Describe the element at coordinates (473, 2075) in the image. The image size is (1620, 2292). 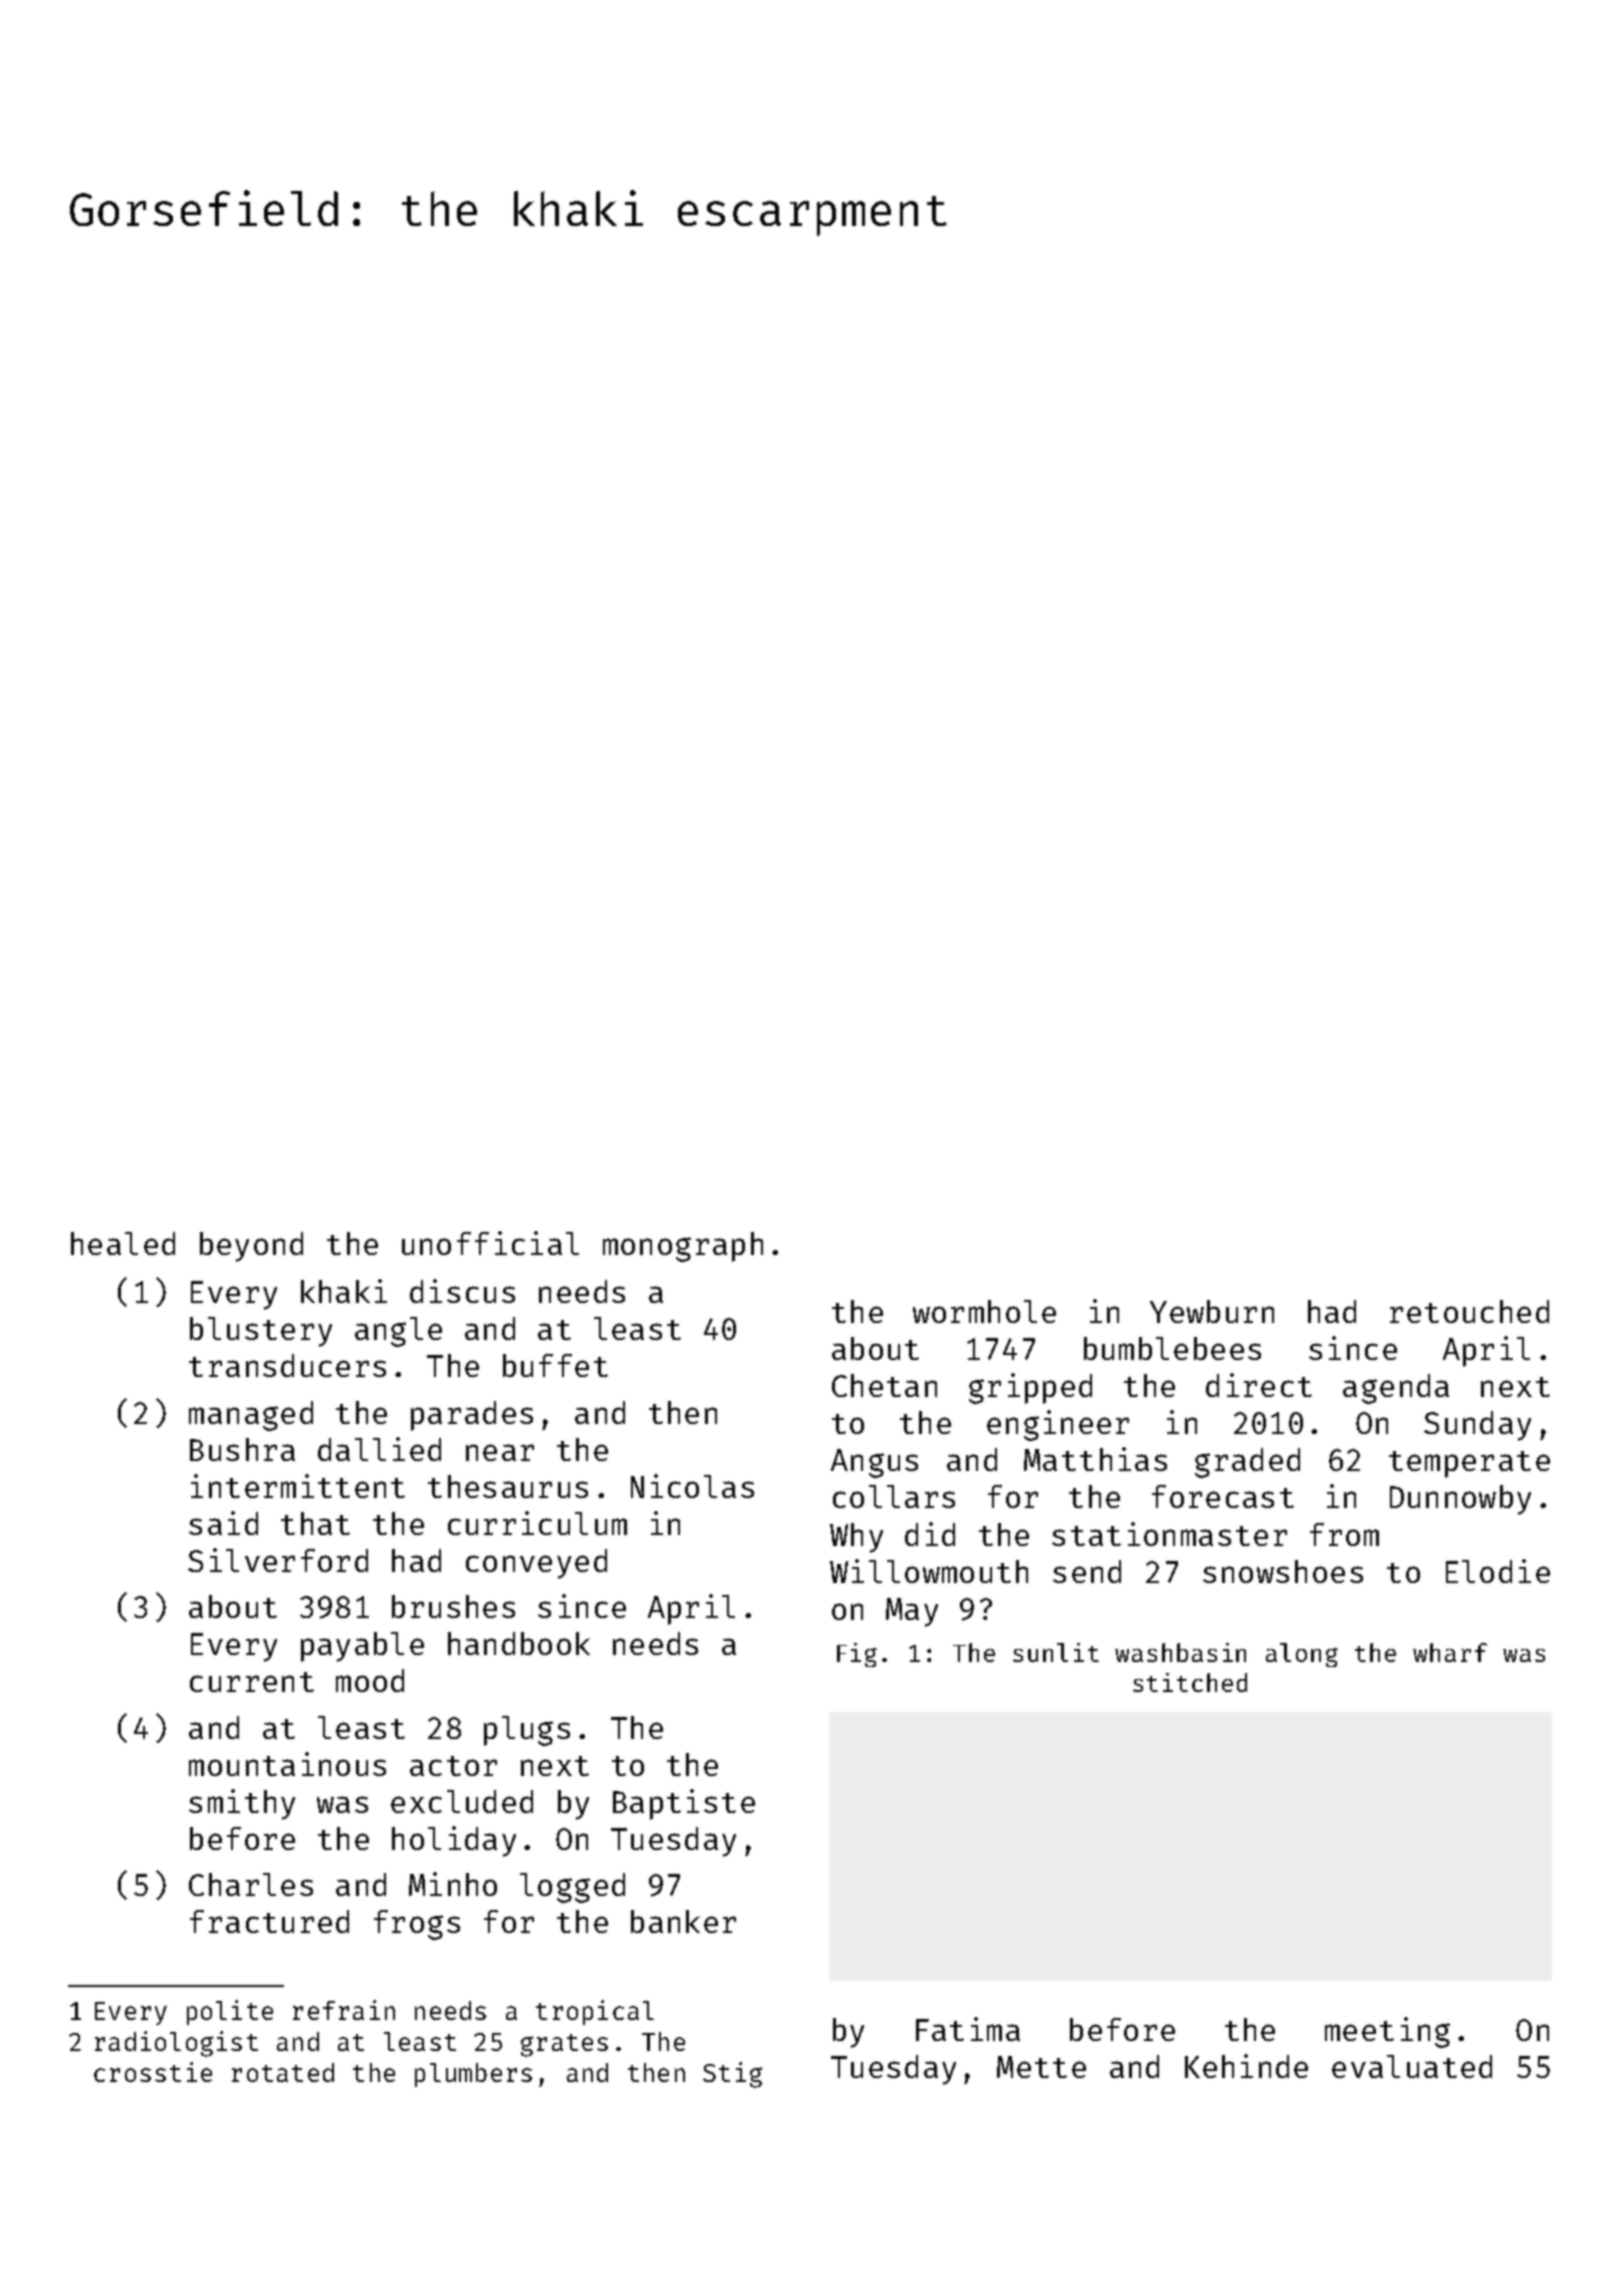
I see `plumbers` at that location.
